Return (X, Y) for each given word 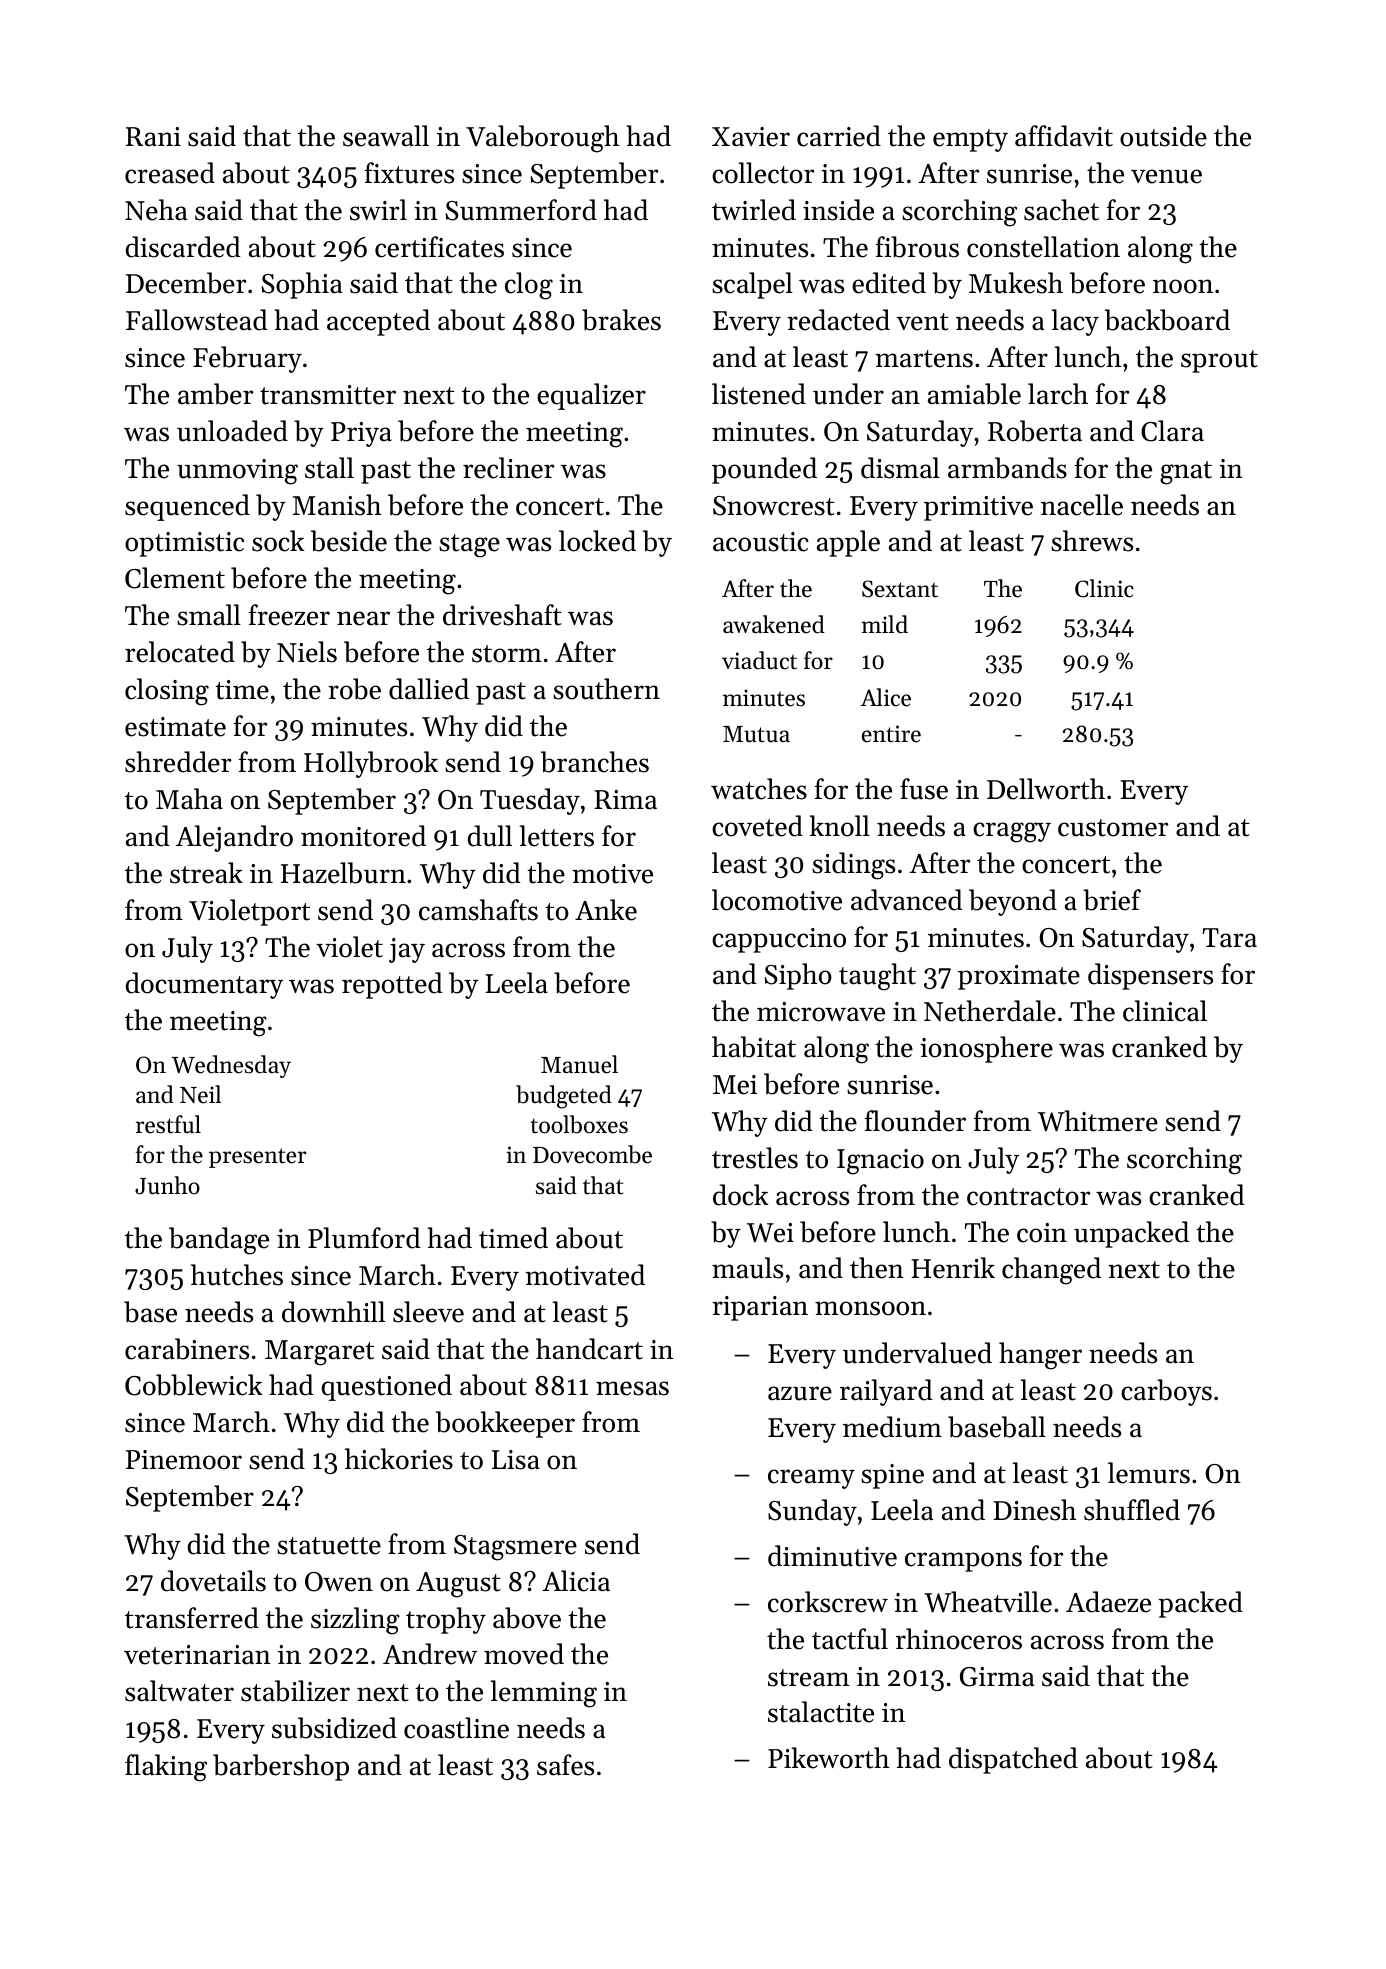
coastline (456, 1728)
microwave (821, 1012)
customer (1113, 828)
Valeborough (542, 139)
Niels (307, 652)
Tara (1230, 938)
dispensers (1150, 976)
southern (606, 689)
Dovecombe (592, 1154)
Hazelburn (343, 873)
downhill (333, 1312)
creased (170, 173)
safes (565, 1765)
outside (1163, 136)
